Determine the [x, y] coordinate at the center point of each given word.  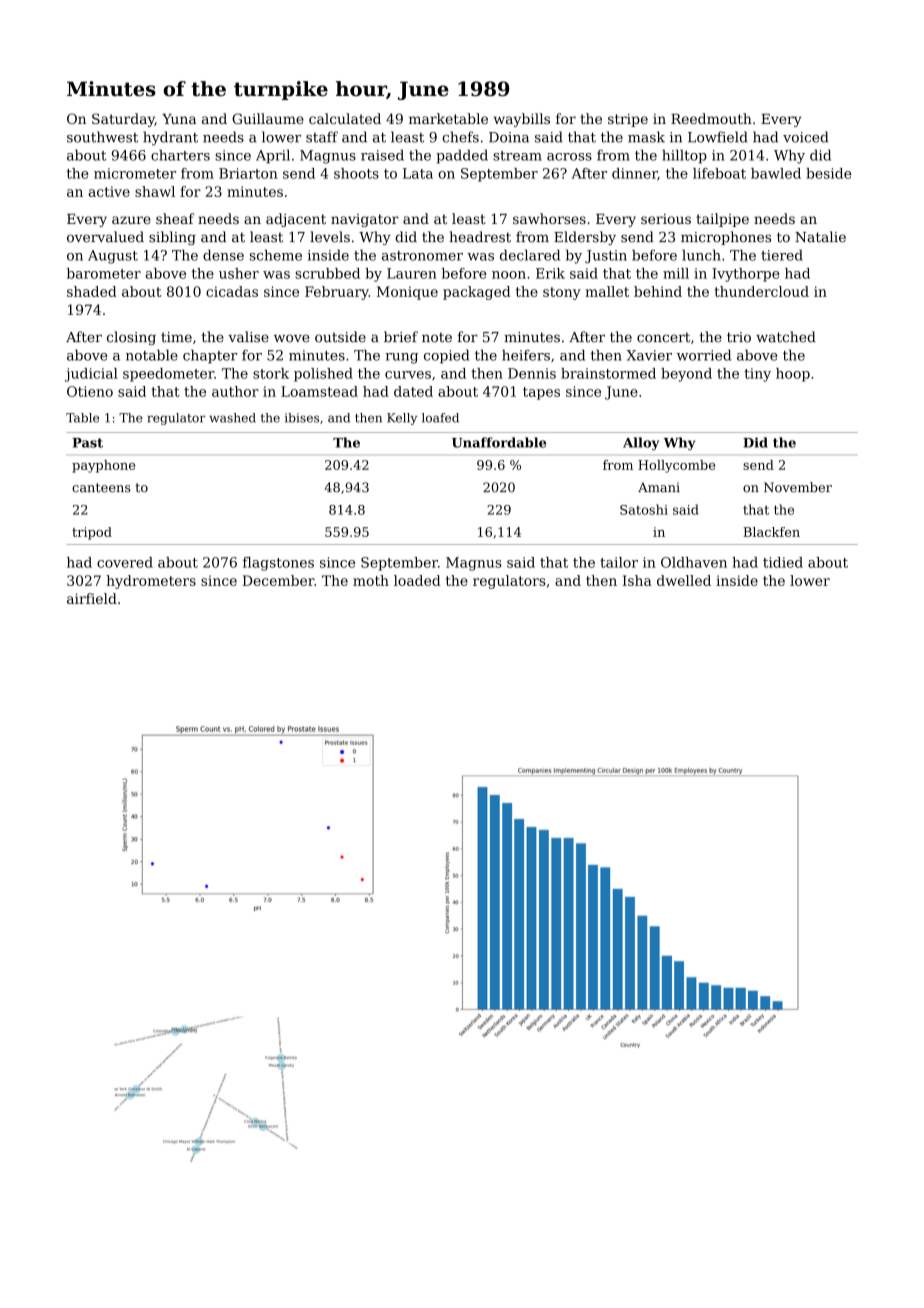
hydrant [170, 138]
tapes [541, 393]
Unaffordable [499, 442]
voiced [806, 137]
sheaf [175, 218]
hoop [793, 375]
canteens [101, 488]
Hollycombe [676, 466]
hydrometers [151, 582]
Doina [509, 137]
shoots [356, 173]
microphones [726, 238]
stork [271, 373]
